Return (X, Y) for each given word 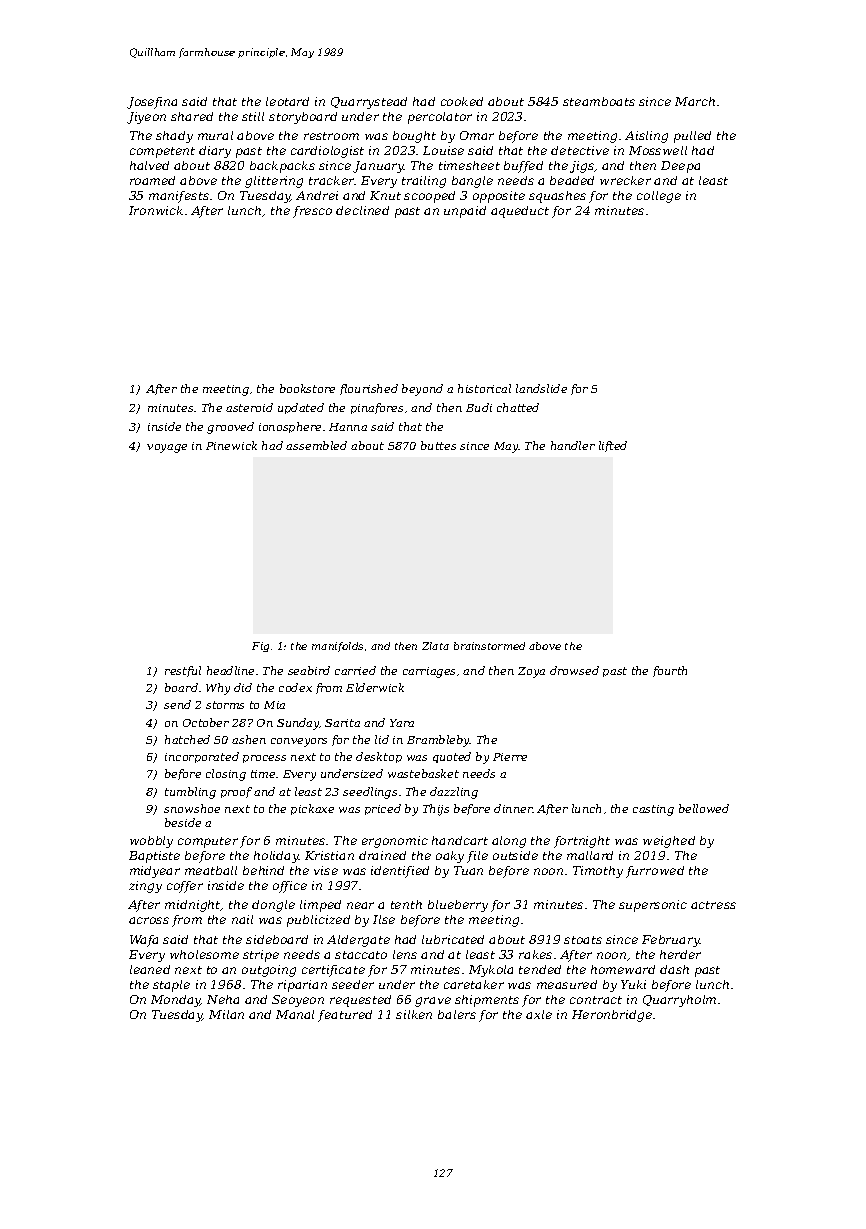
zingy (145, 887)
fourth (670, 671)
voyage (167, 448)
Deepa (680, 167)
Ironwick (156, 210)
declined (362, 210)
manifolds (337, 647)
